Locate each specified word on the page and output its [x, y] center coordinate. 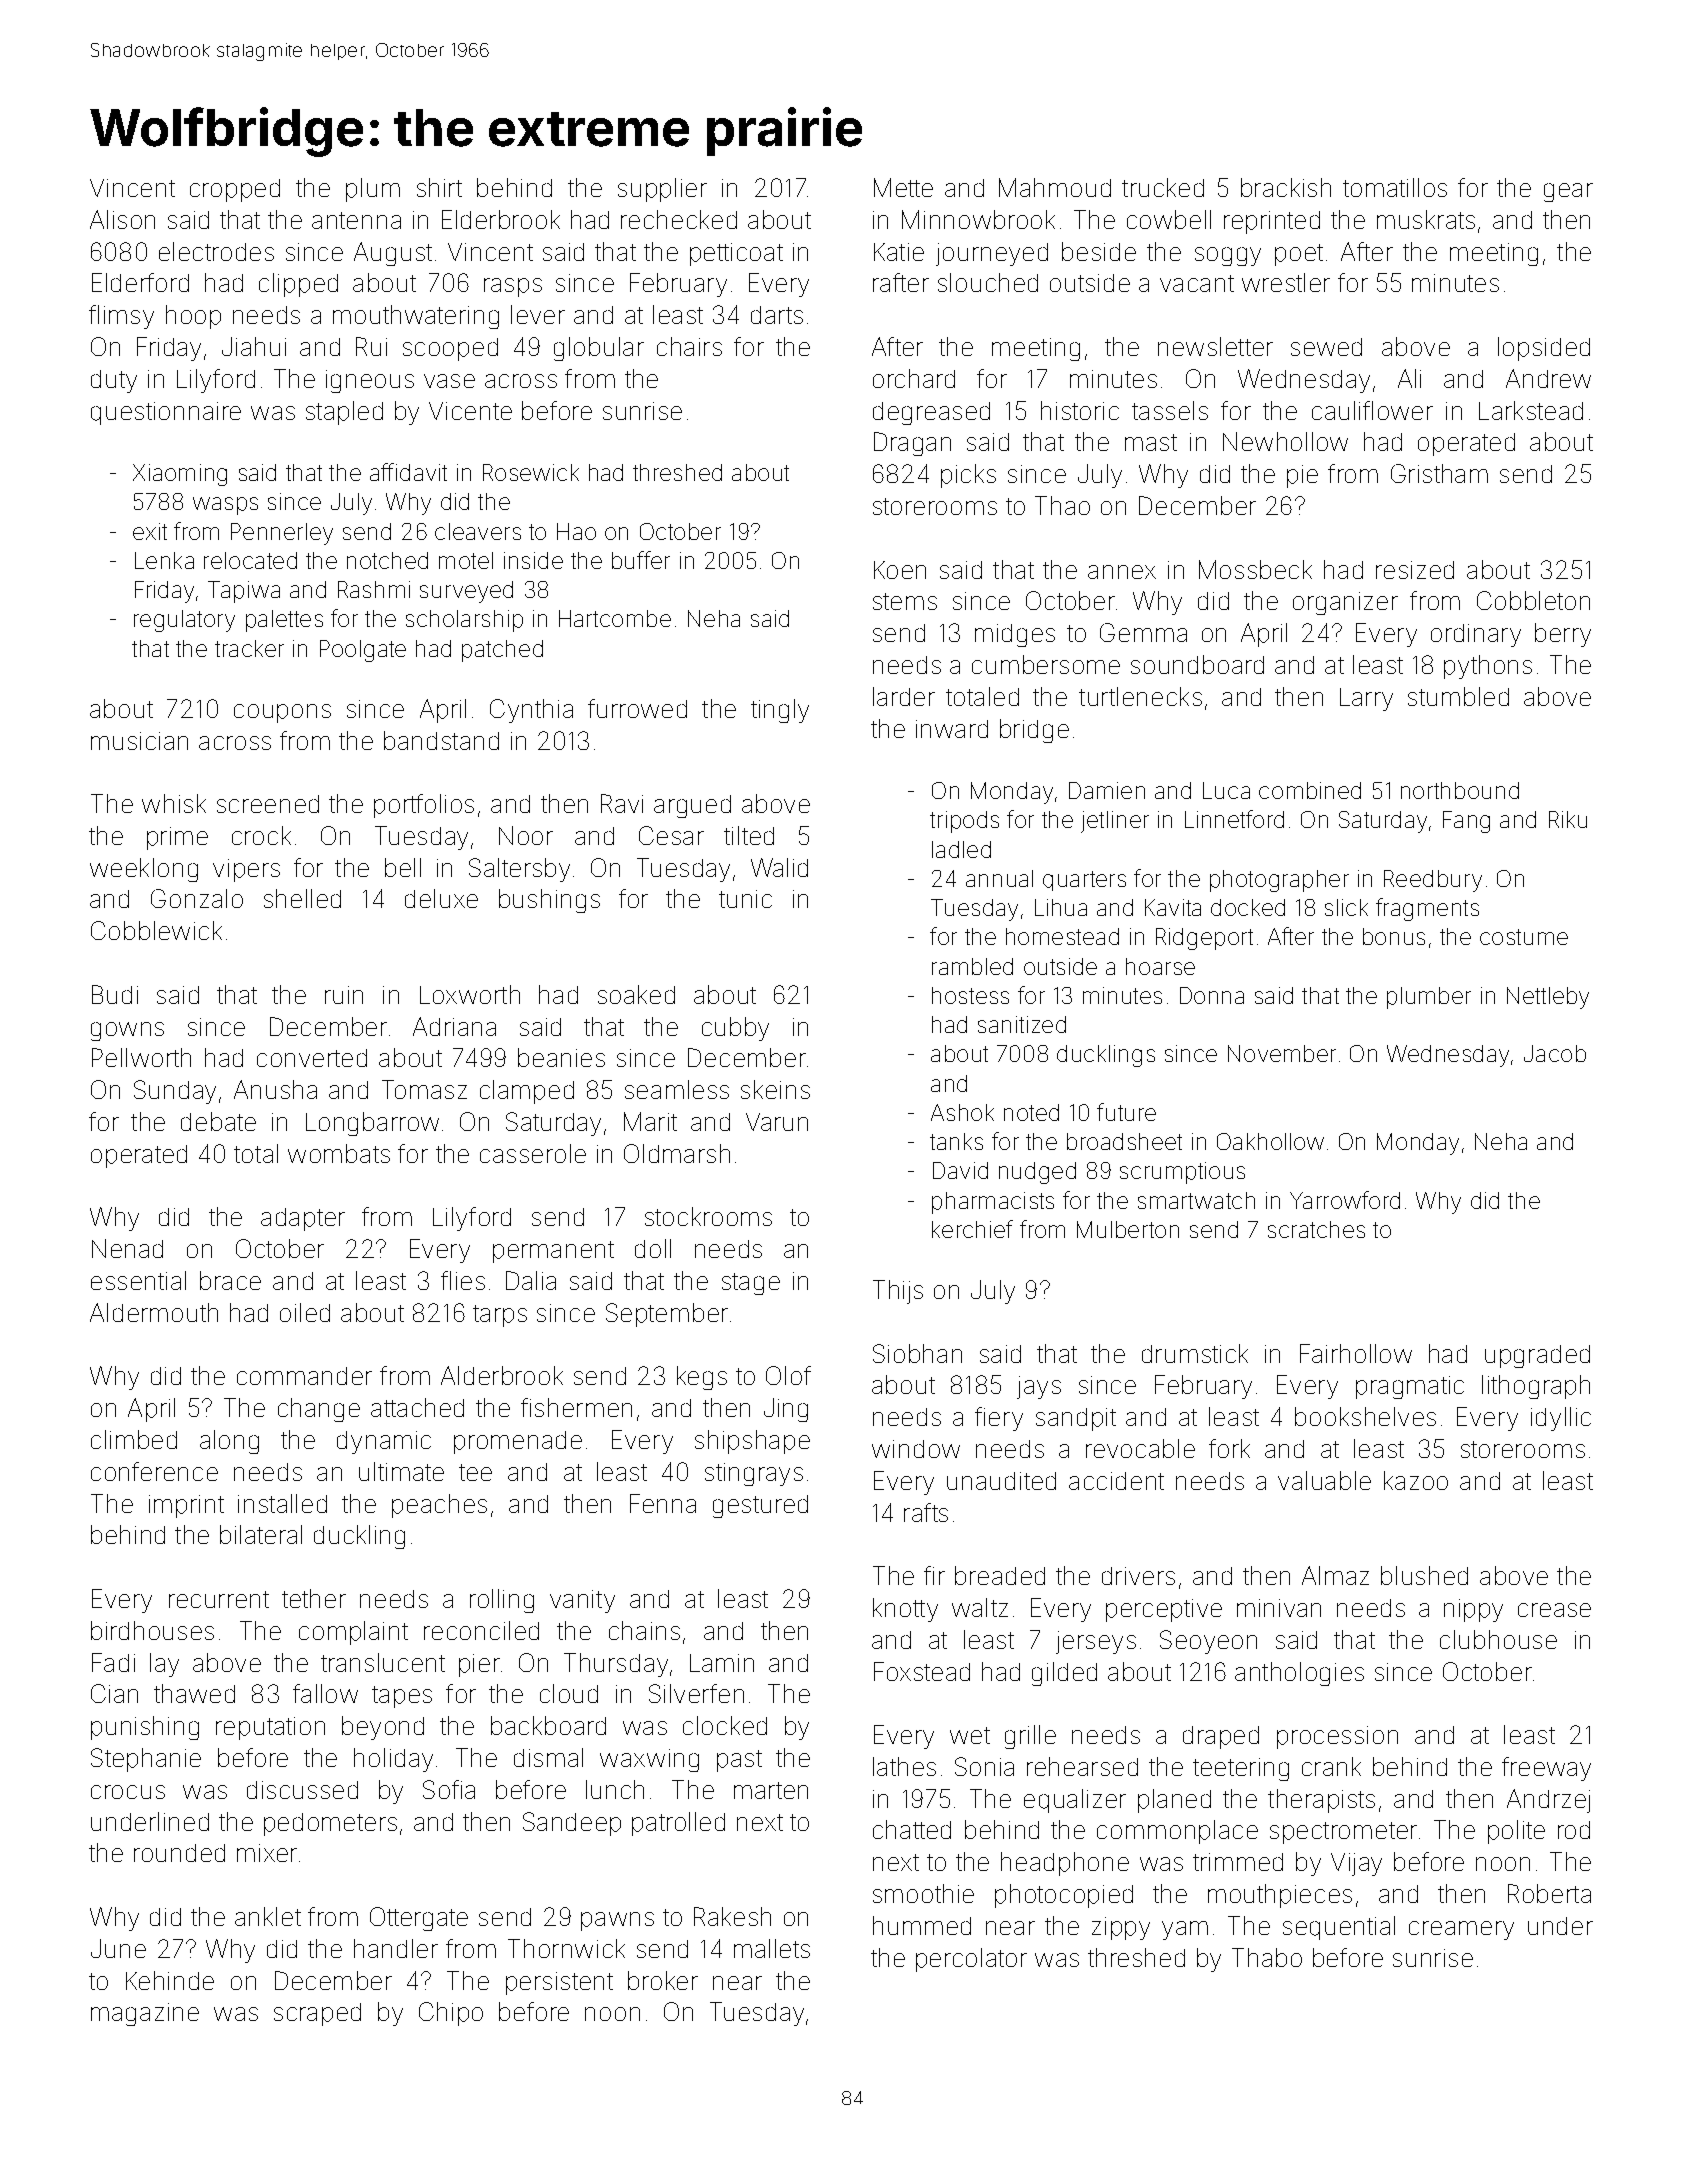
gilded [1064, 1674]
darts [777, 315]
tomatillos [1395, 187]
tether [314, 1598]
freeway [1546, 1769]
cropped [235, 190]
